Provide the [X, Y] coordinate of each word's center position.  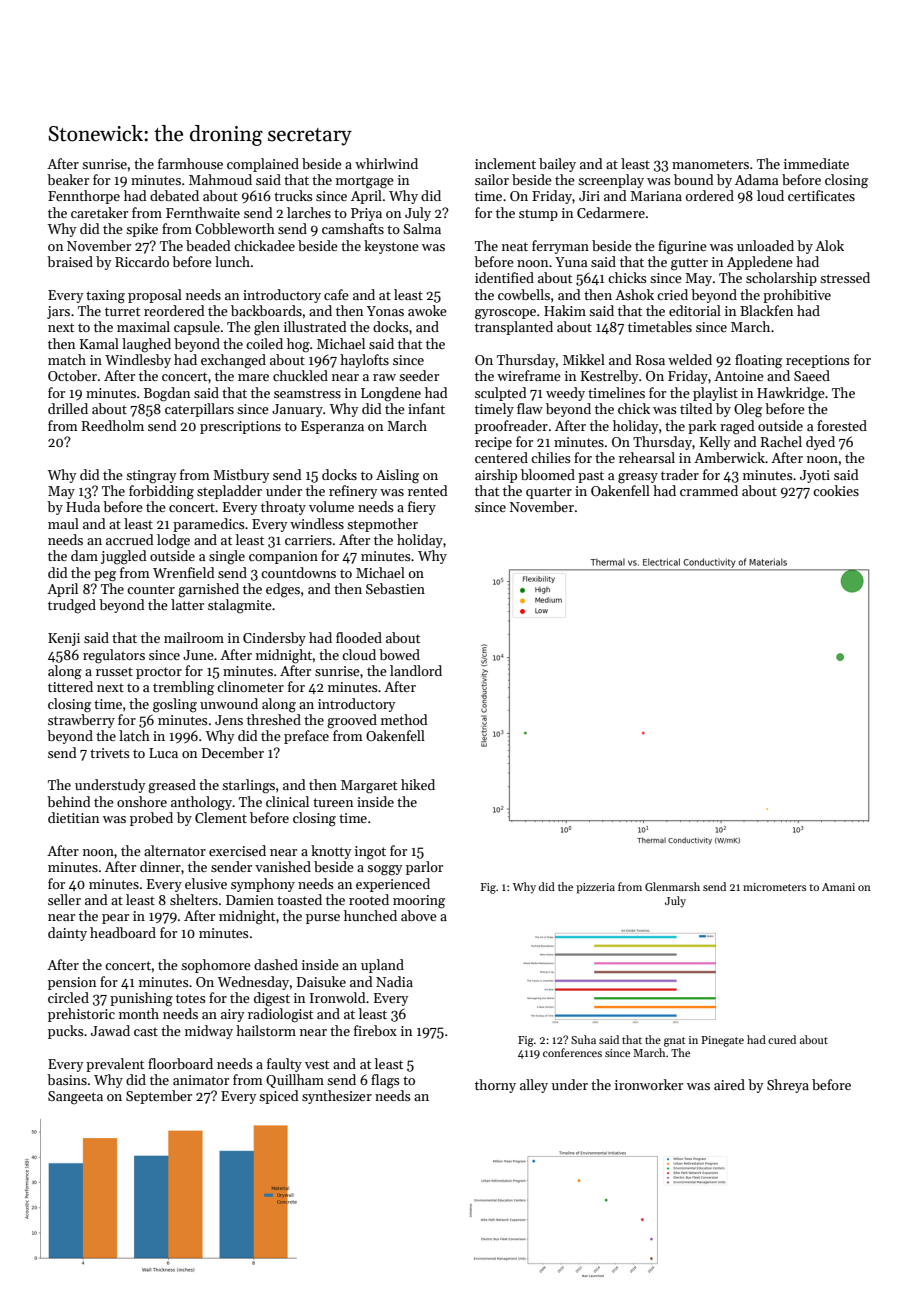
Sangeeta [75, 1098]
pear [115, 919]
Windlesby [138, 361]
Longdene [391, 394]
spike [142, 230]
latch [134, 735]
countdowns [298, 572]
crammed [709, 490]
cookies [836, 490]
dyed [820, 443]
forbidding [161, 492]
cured [782, 1039]
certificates [821, 195]
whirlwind [386, 163]
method [404, 719]
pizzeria [595, 888]
